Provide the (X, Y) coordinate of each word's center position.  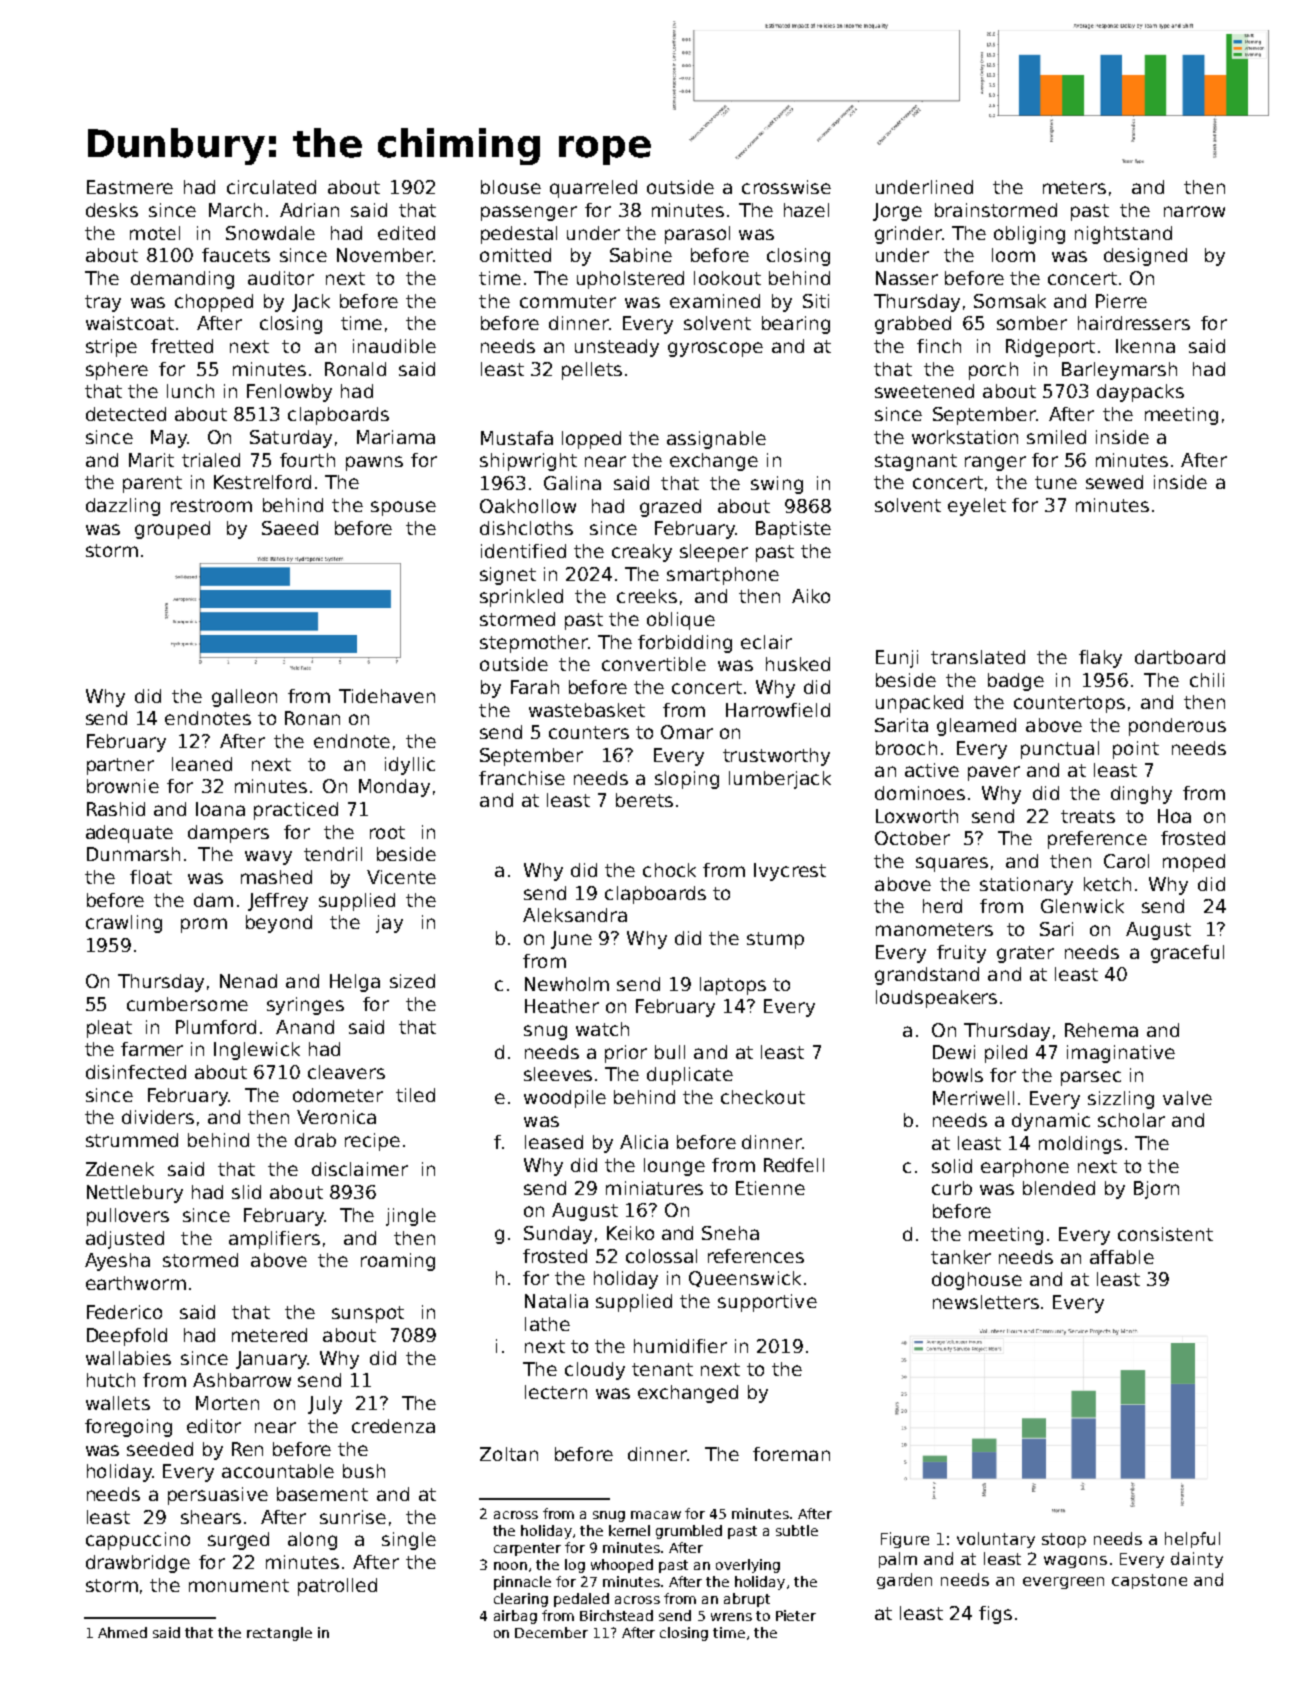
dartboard (1180, 657)
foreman (791, 1454)
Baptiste (793, 530)
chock (669, 870)
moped (1194, 863)
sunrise (353, 1517)
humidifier (680, 1346)
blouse (511, 187)
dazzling (123, 507)
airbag (515, 1617)
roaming (398, 1262)
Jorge (897, 212)
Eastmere (130, 187)
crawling (124, 924)
